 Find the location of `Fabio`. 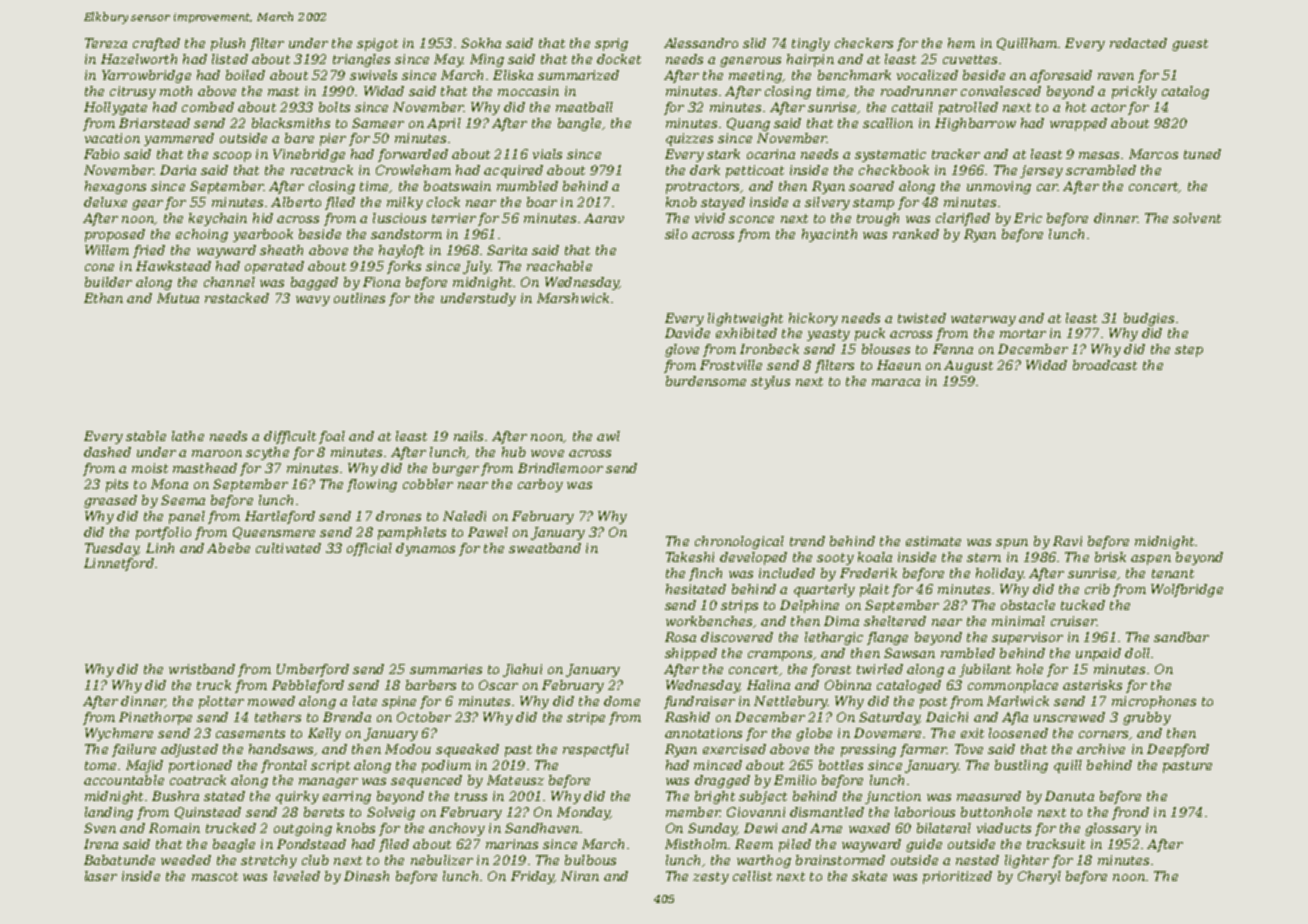

Fabio is located at coordinates (101, 154).
